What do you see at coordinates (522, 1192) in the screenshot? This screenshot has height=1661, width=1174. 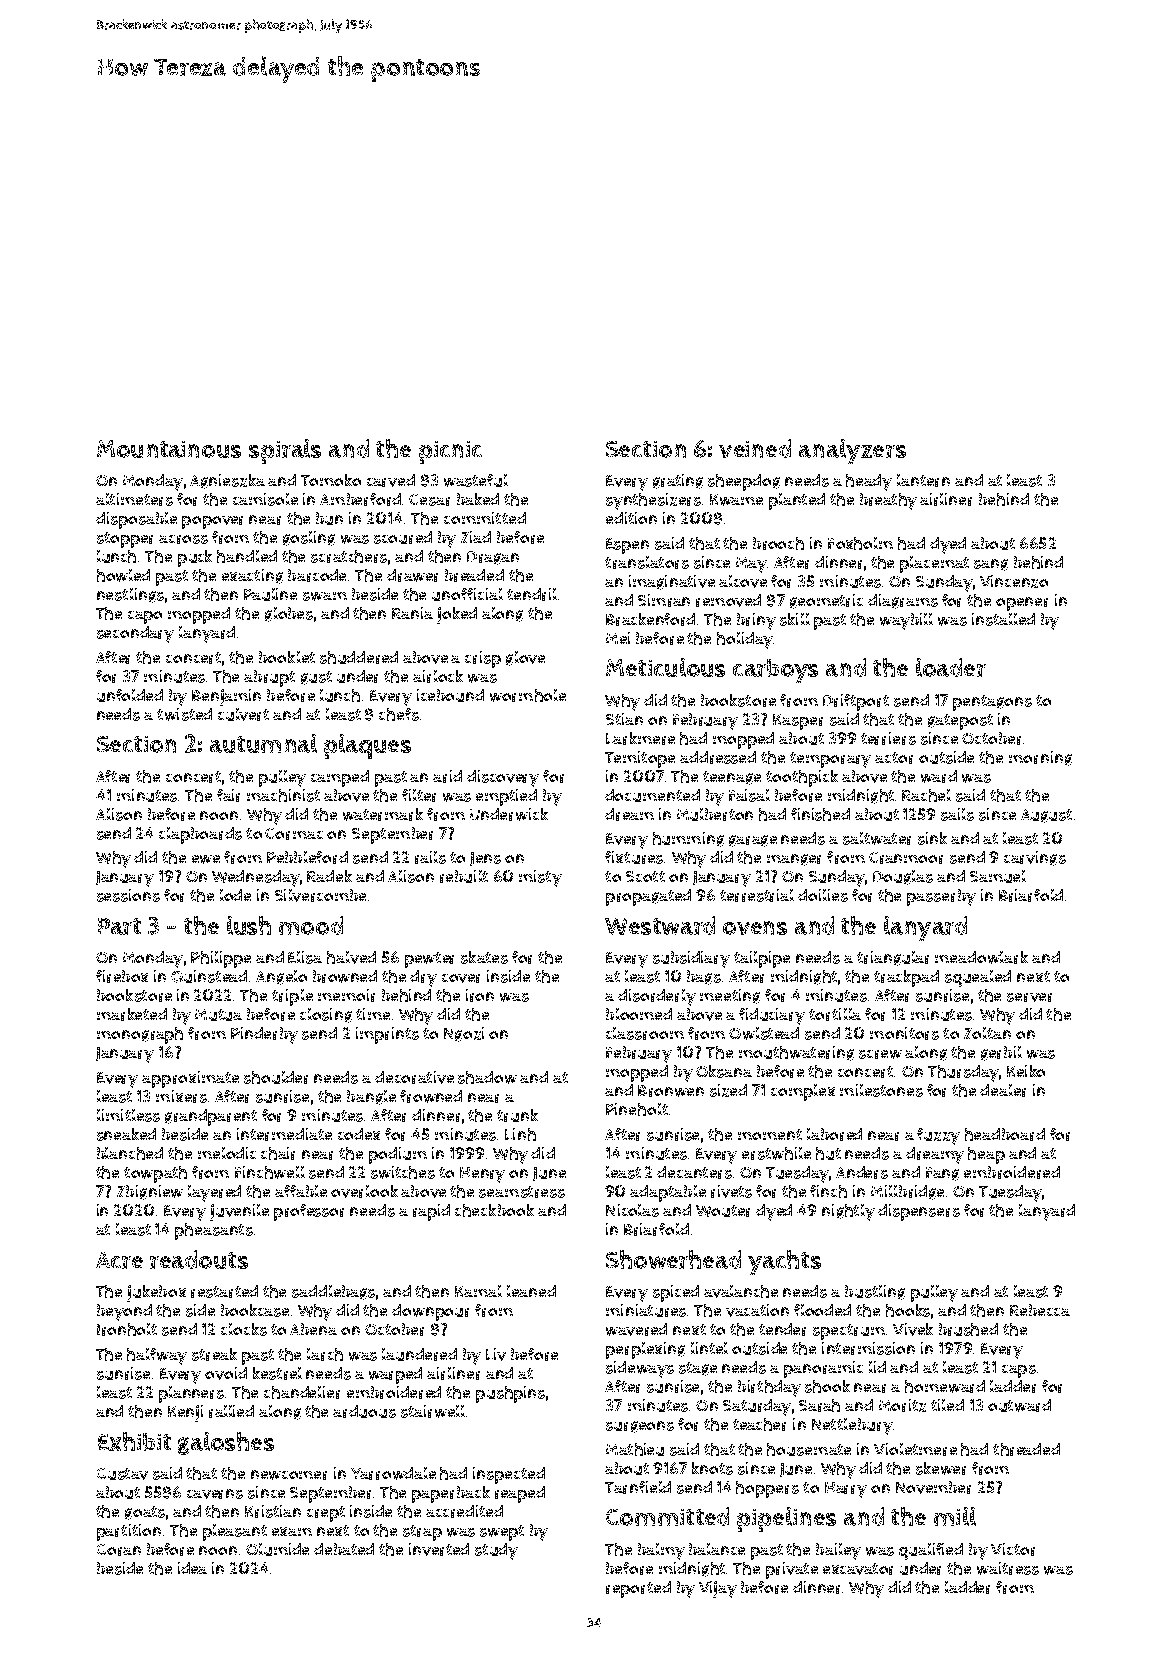 I see `seamstress` at bounding box center [522, 1192].
